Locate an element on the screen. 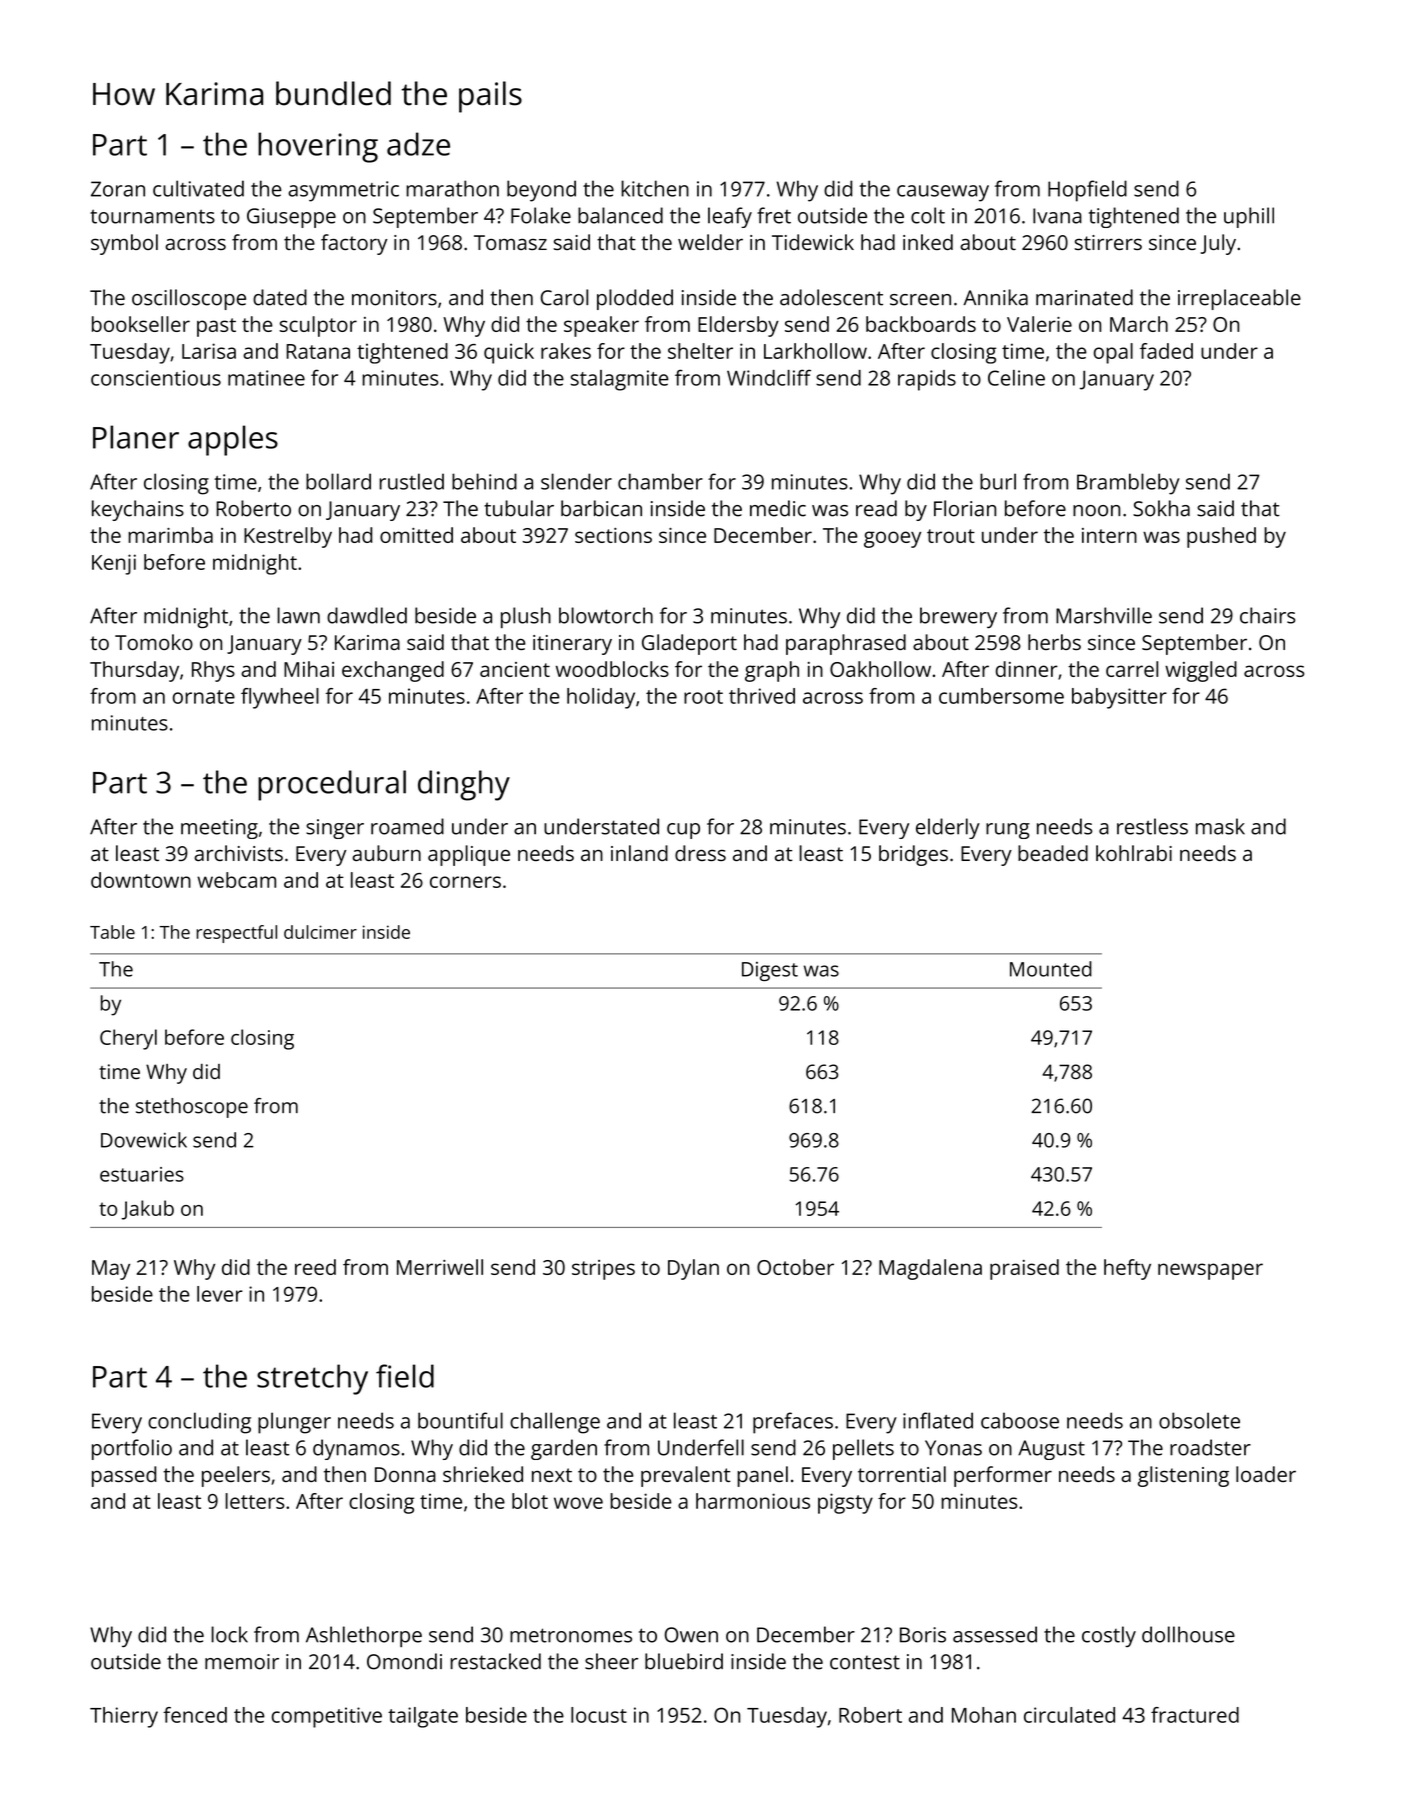  Mohan is located at coordinates (984, 1715).
